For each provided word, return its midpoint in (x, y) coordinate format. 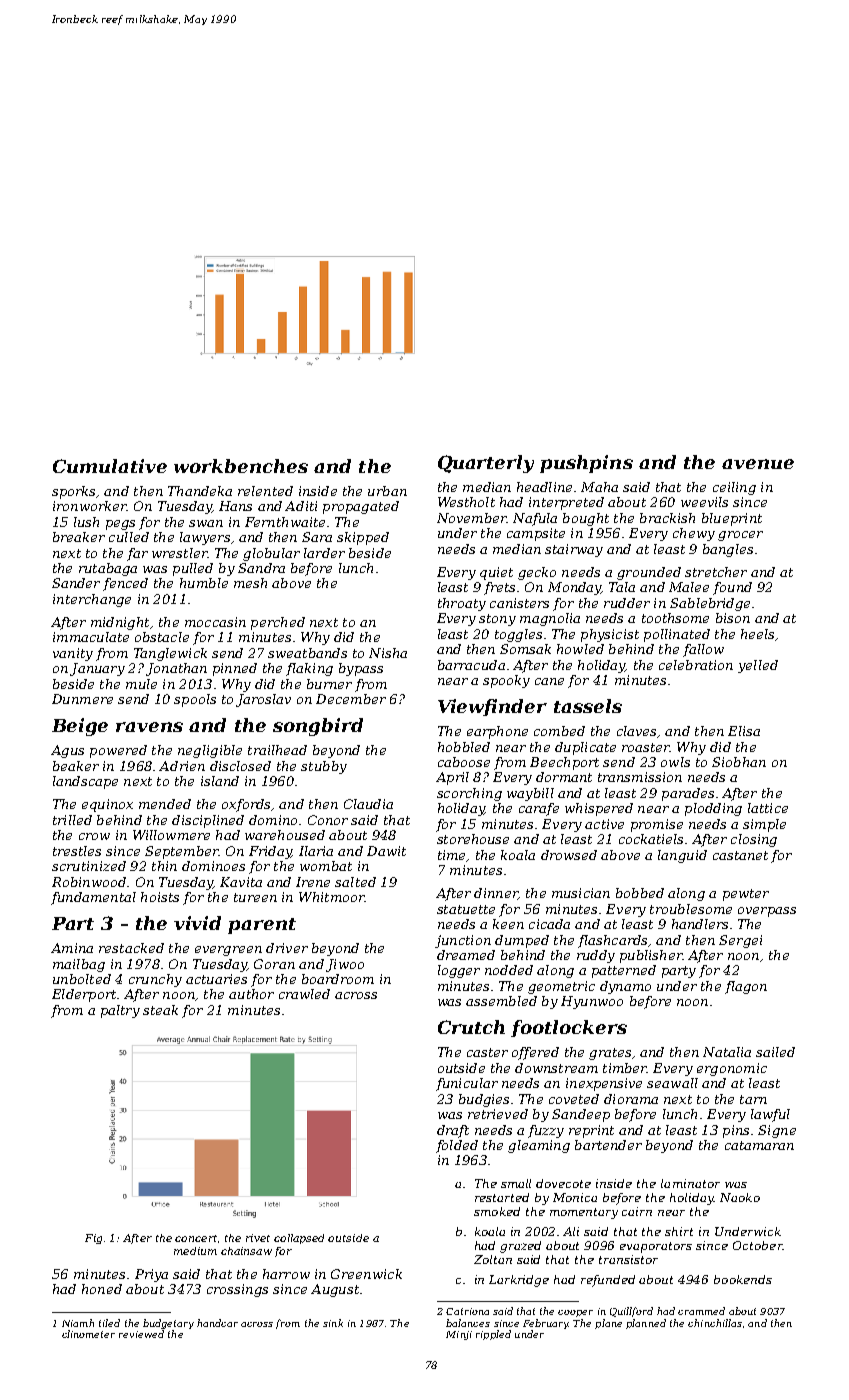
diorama (631, 1099)
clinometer (88, 1334)
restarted (502, 1197)
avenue (758, 464)
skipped (363, 538)
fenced (125, 584)
